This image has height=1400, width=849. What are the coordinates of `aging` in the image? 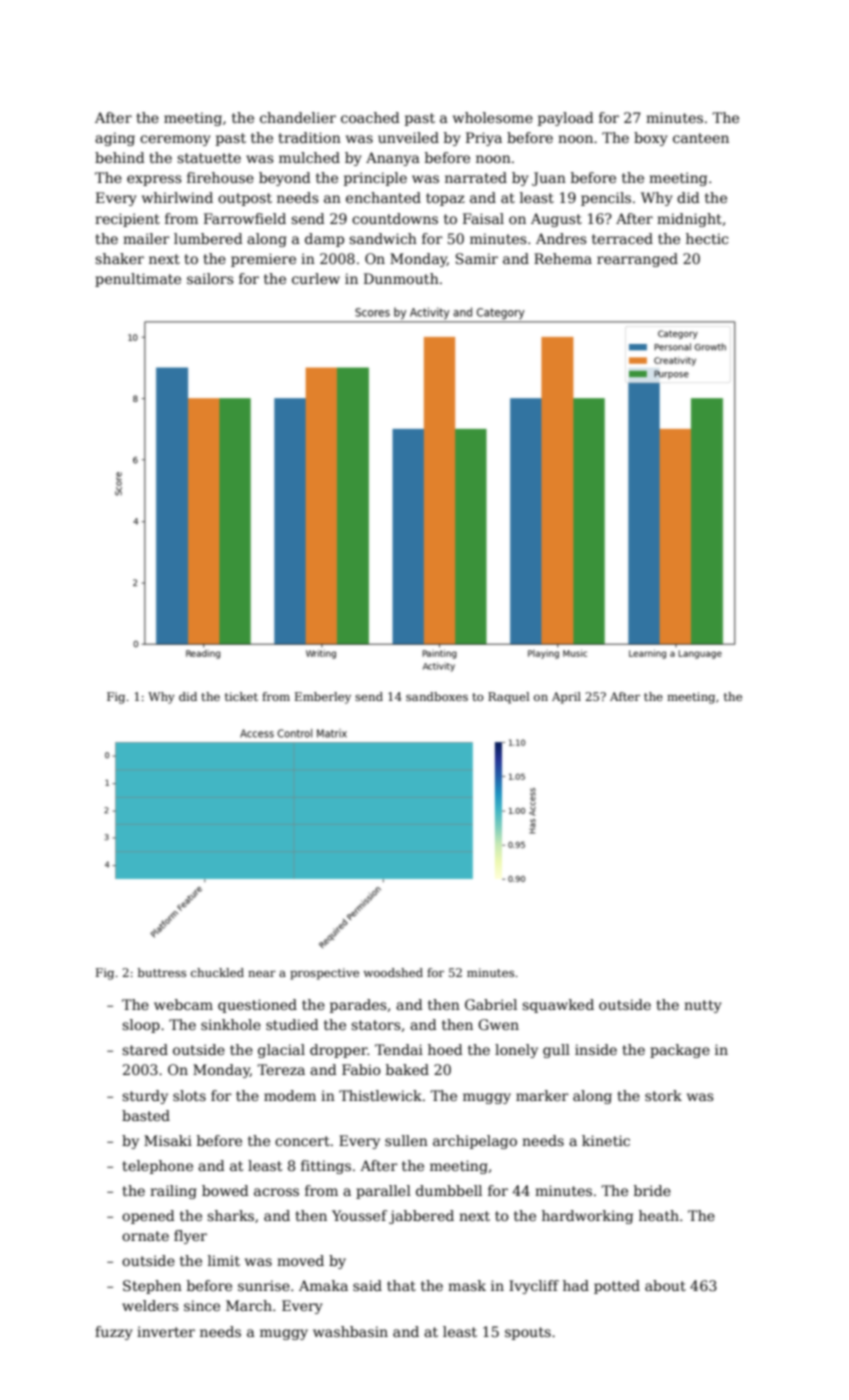 It's located at (115, 139).
